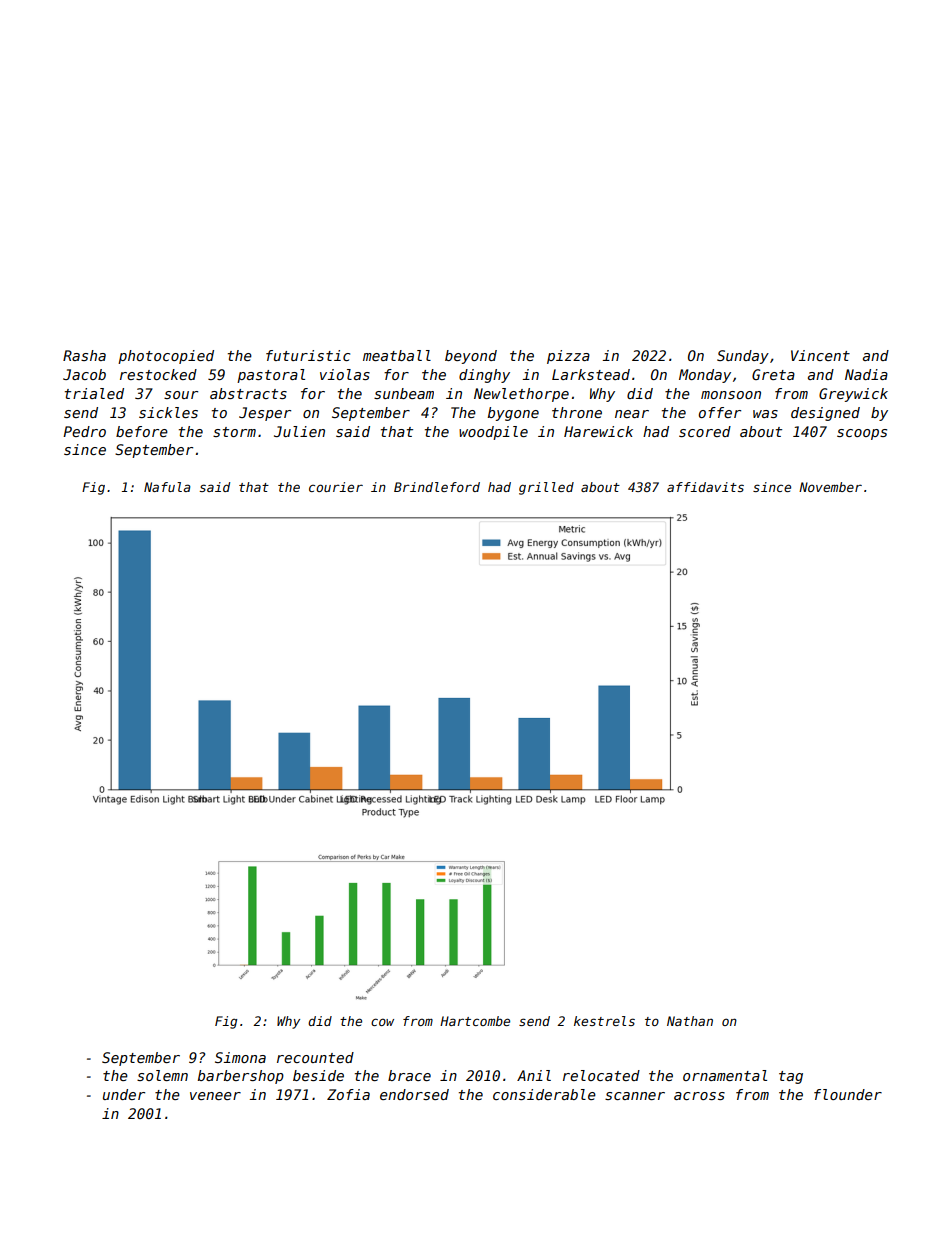 The height and width of the screenshot is (1233, 952). I want to click on veneer, so click(215, 1096).
